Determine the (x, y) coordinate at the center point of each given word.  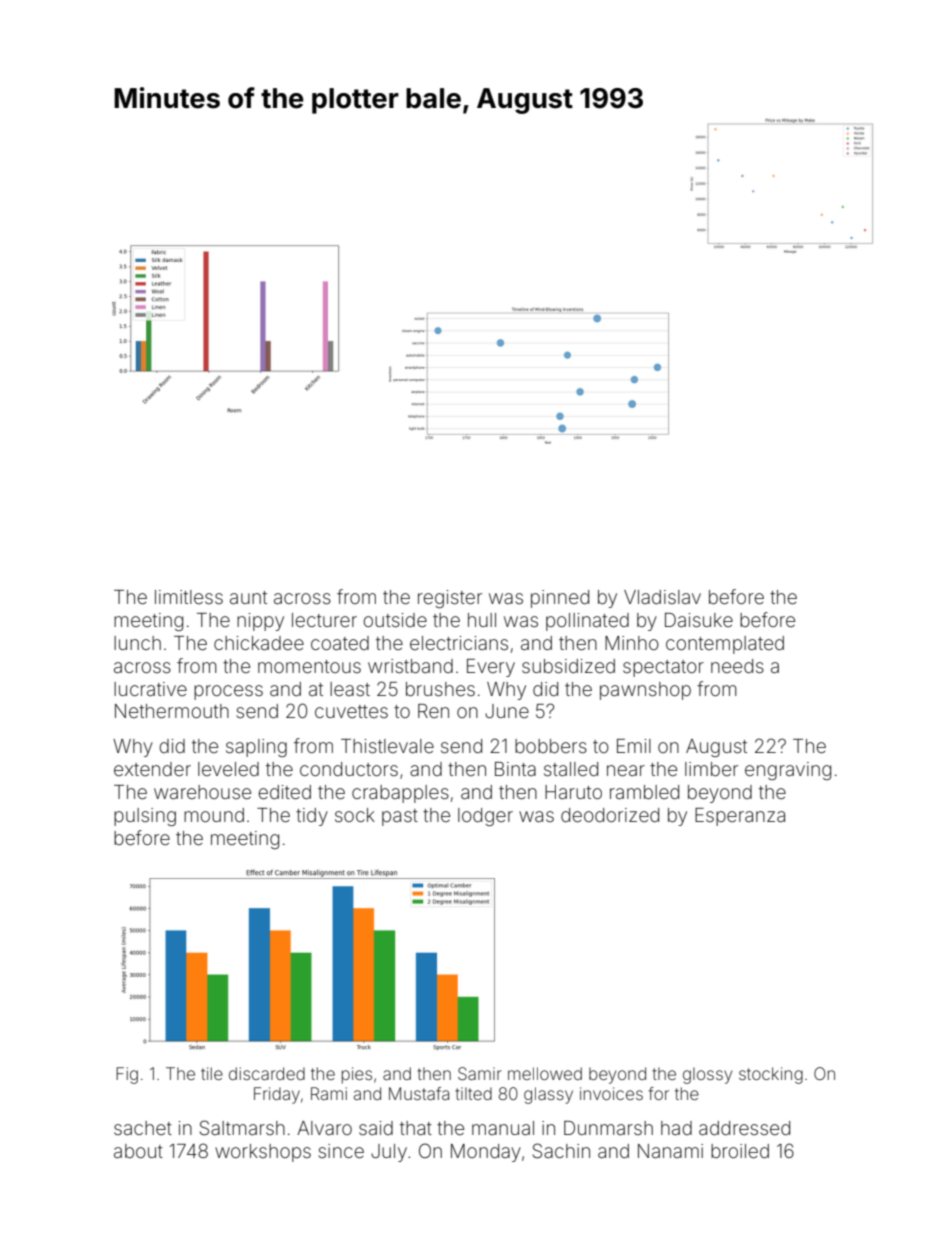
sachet (143, 1128)
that (416, 1128)
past (400, 817)
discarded (267, 1073)
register (450, 599)
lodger (485, 817)
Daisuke (699, 620)
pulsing (145, 817)
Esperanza (740, 817)
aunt (248, 597)
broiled (740, 1151)
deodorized (610, 815)
